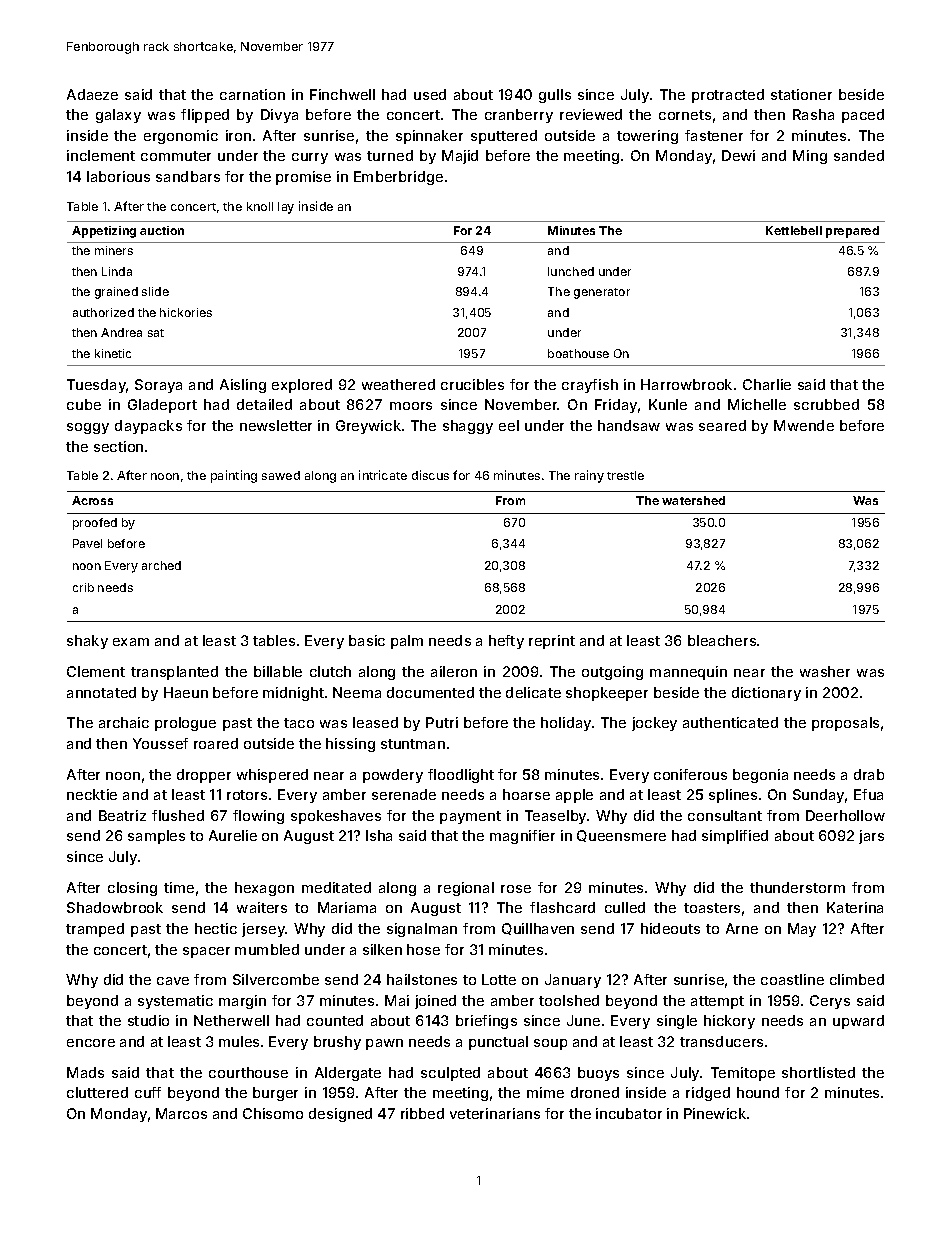 The width and height of the page is (952, 1233). What do you see at coordinates (118, 176) in the page?
I see `laborious` at bounding box center [118, 176].
